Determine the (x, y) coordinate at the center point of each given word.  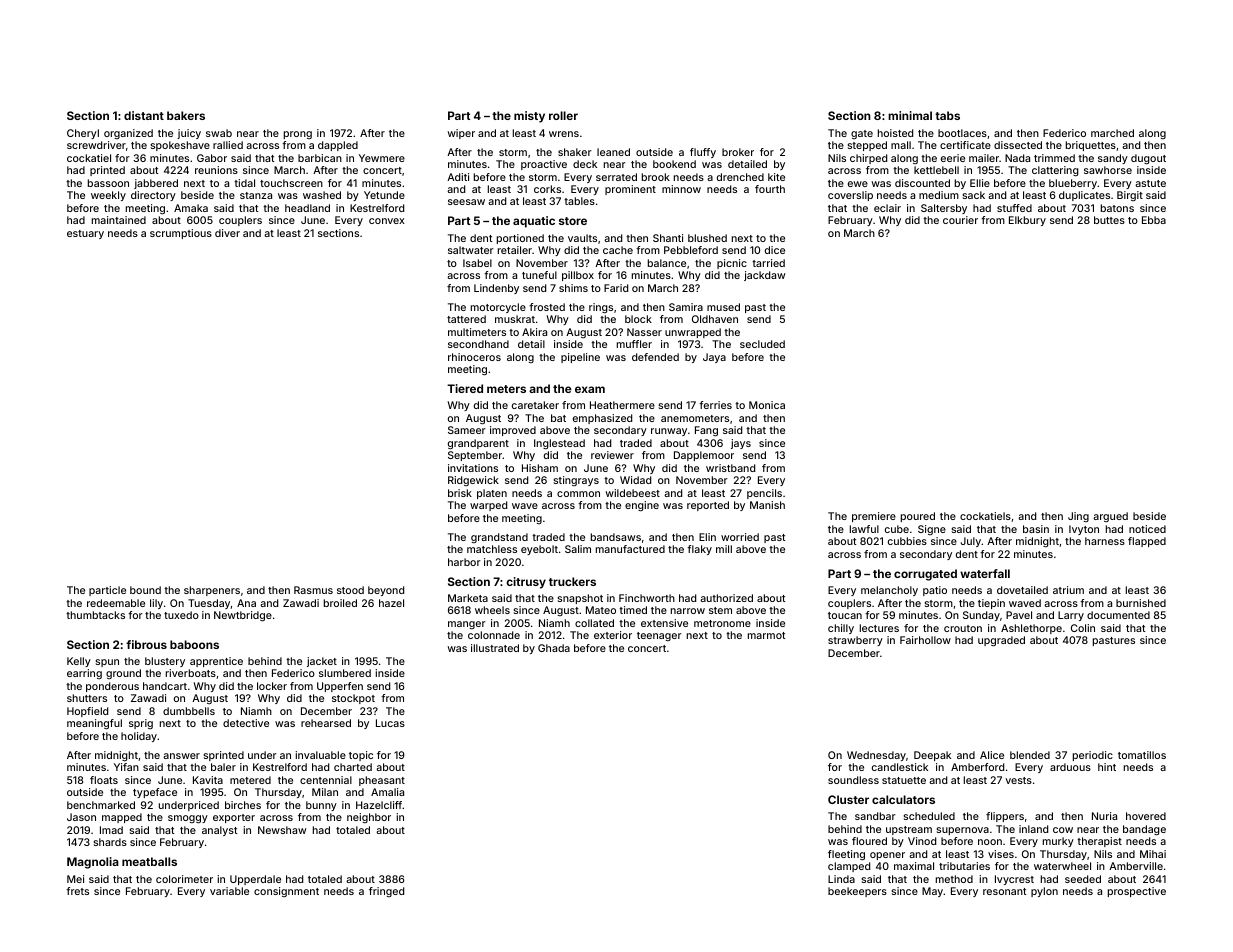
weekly (108, 196)
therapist (1099, 842)
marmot (767, 635)
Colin (1083, 628)
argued (1110, 517)
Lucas (390, 723)
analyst (220, 831)
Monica (767, 405)
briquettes (1091, 146)
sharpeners (212, 591)
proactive (544, 165)
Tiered (465, 388)
